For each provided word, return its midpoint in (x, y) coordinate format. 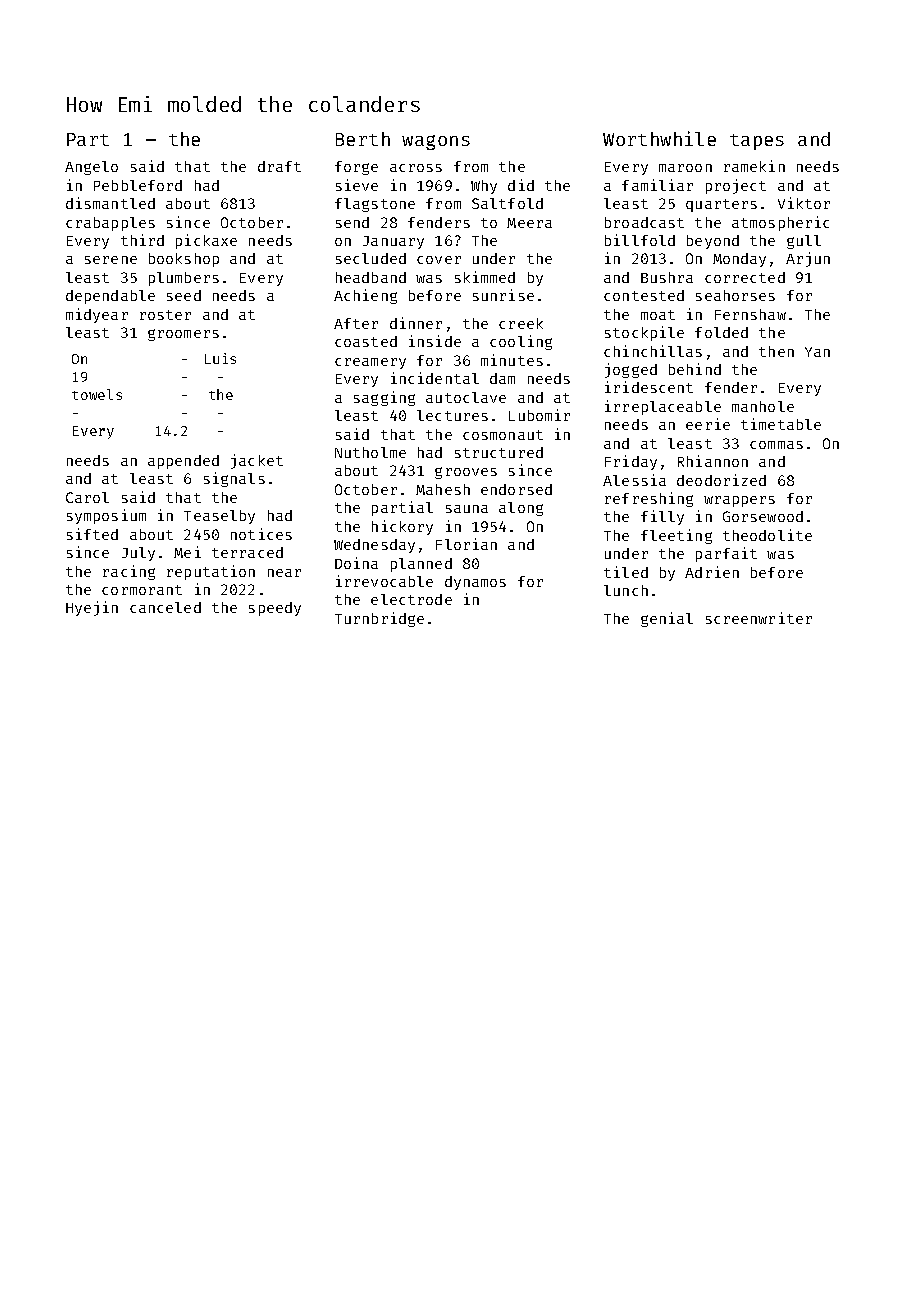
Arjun (808, 259)
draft (279, 166)
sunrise (503, 295)
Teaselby (219, 517)
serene (111, 260)
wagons (436, 142)
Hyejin (92, 608)
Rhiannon (713, 461)
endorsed (516, 489)
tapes (757, 142)
